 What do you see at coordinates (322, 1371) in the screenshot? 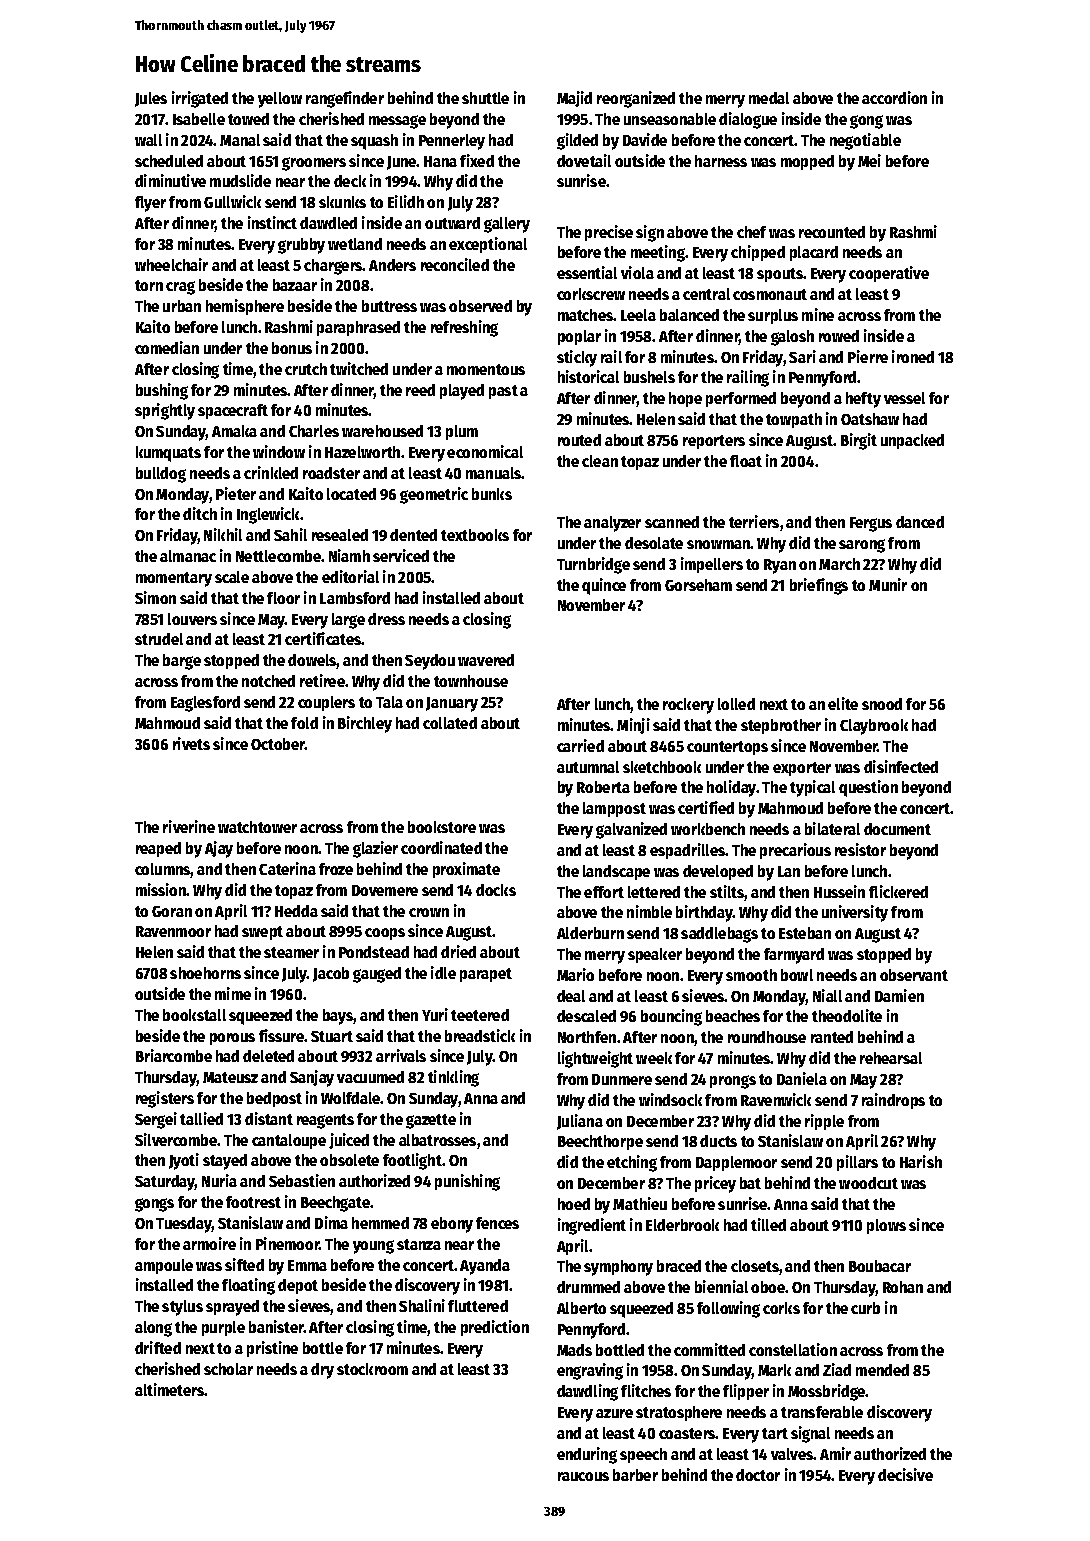
I see `dry` at bounding box center [322, 1371].
